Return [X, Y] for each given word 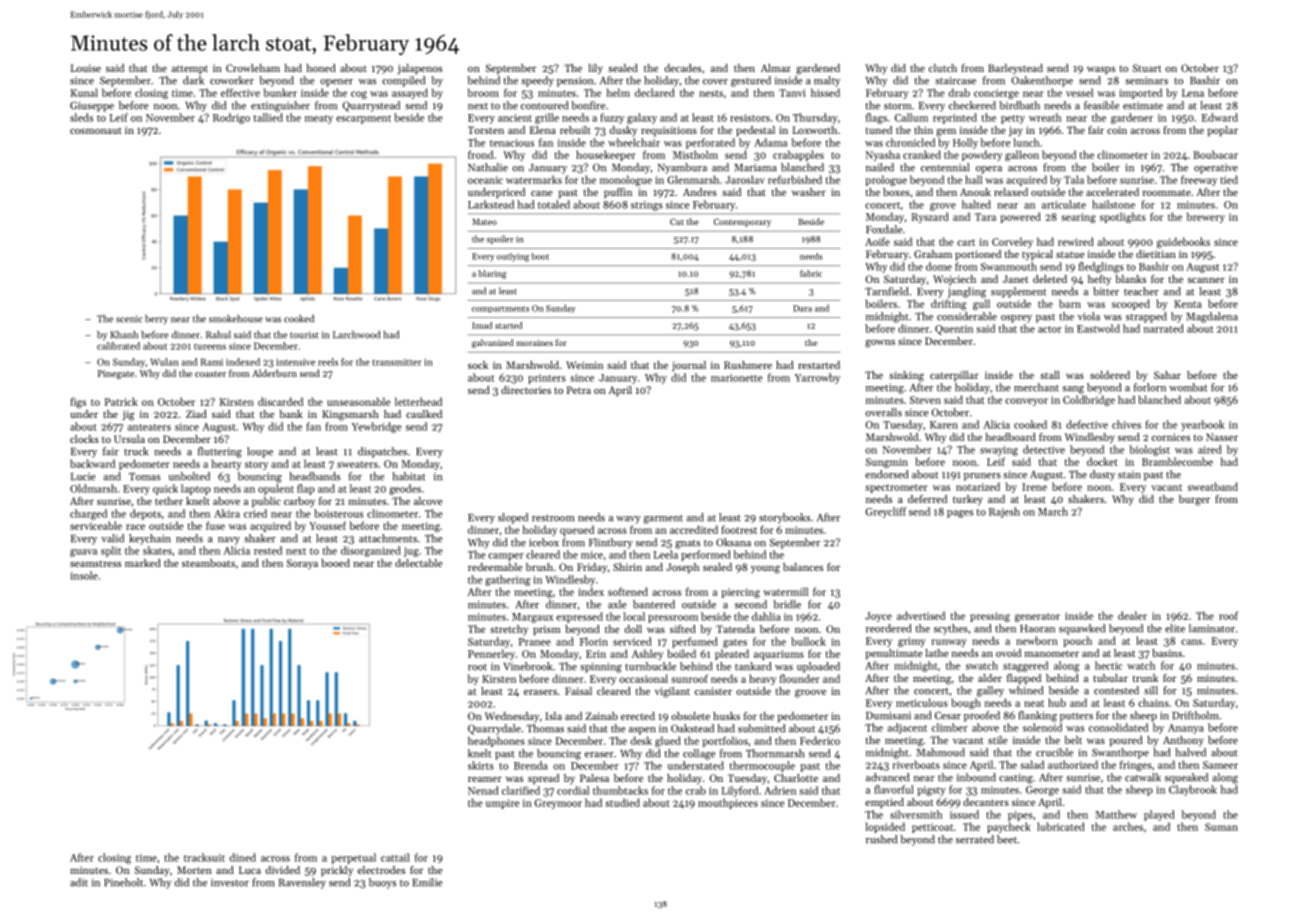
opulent [276, 489]
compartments [500, 309]
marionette [737, 378]
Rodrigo [231, 118]
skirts [481, 765]
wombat [1188, 387]
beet [1007, 839]
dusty [1102, 475]
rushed [881, 839]
